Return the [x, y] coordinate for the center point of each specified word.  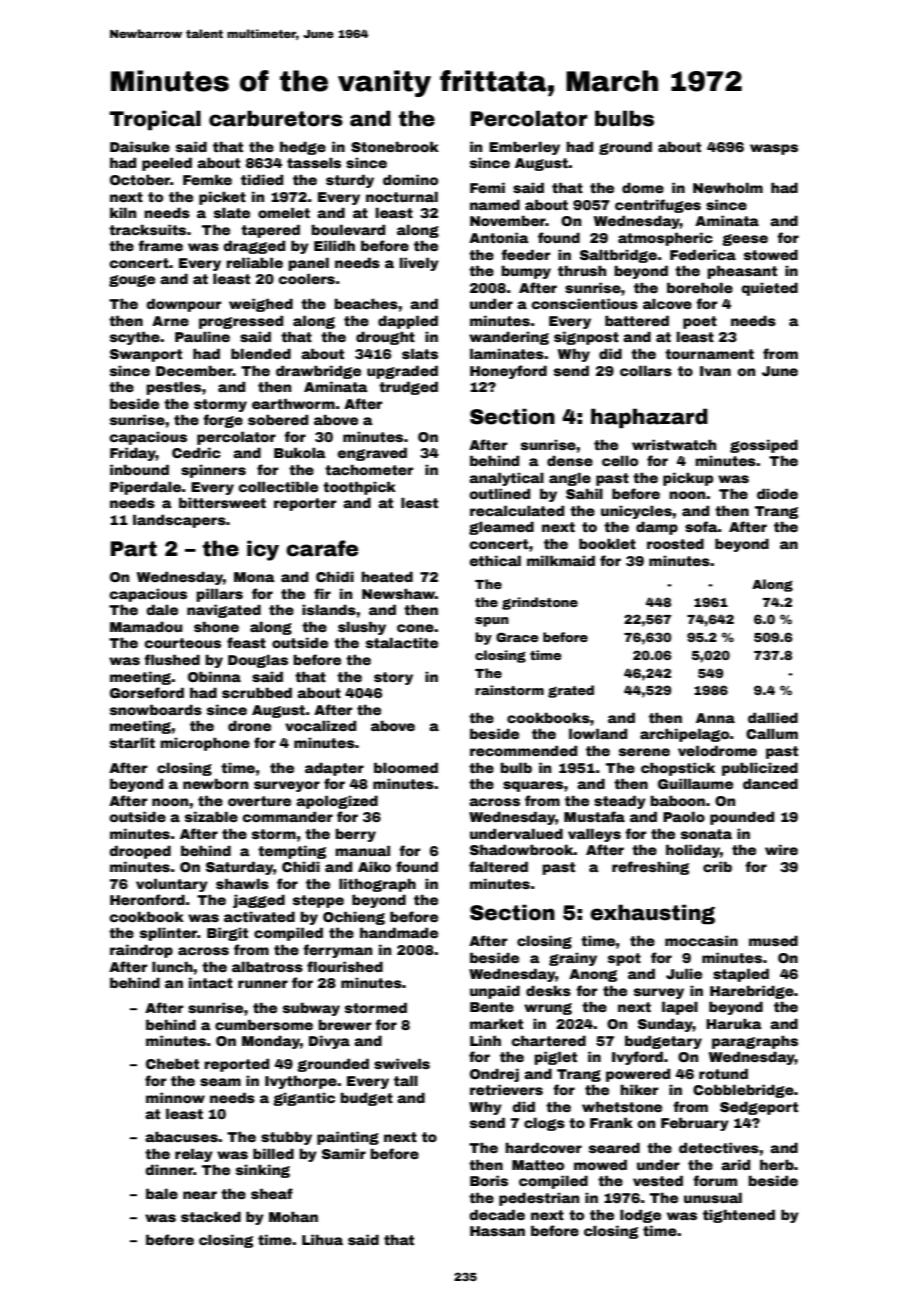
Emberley [524, 148]
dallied [773, 717]
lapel [680, 1008]
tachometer [369, 469]
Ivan [715, 371]
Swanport [146, 355]
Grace [517, 637]
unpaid [495, 992]
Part [134, 549]
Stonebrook [395, 146]
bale [162, 1193]
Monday [271, 1042]
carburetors [276, 118]
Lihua [322, 1239]
